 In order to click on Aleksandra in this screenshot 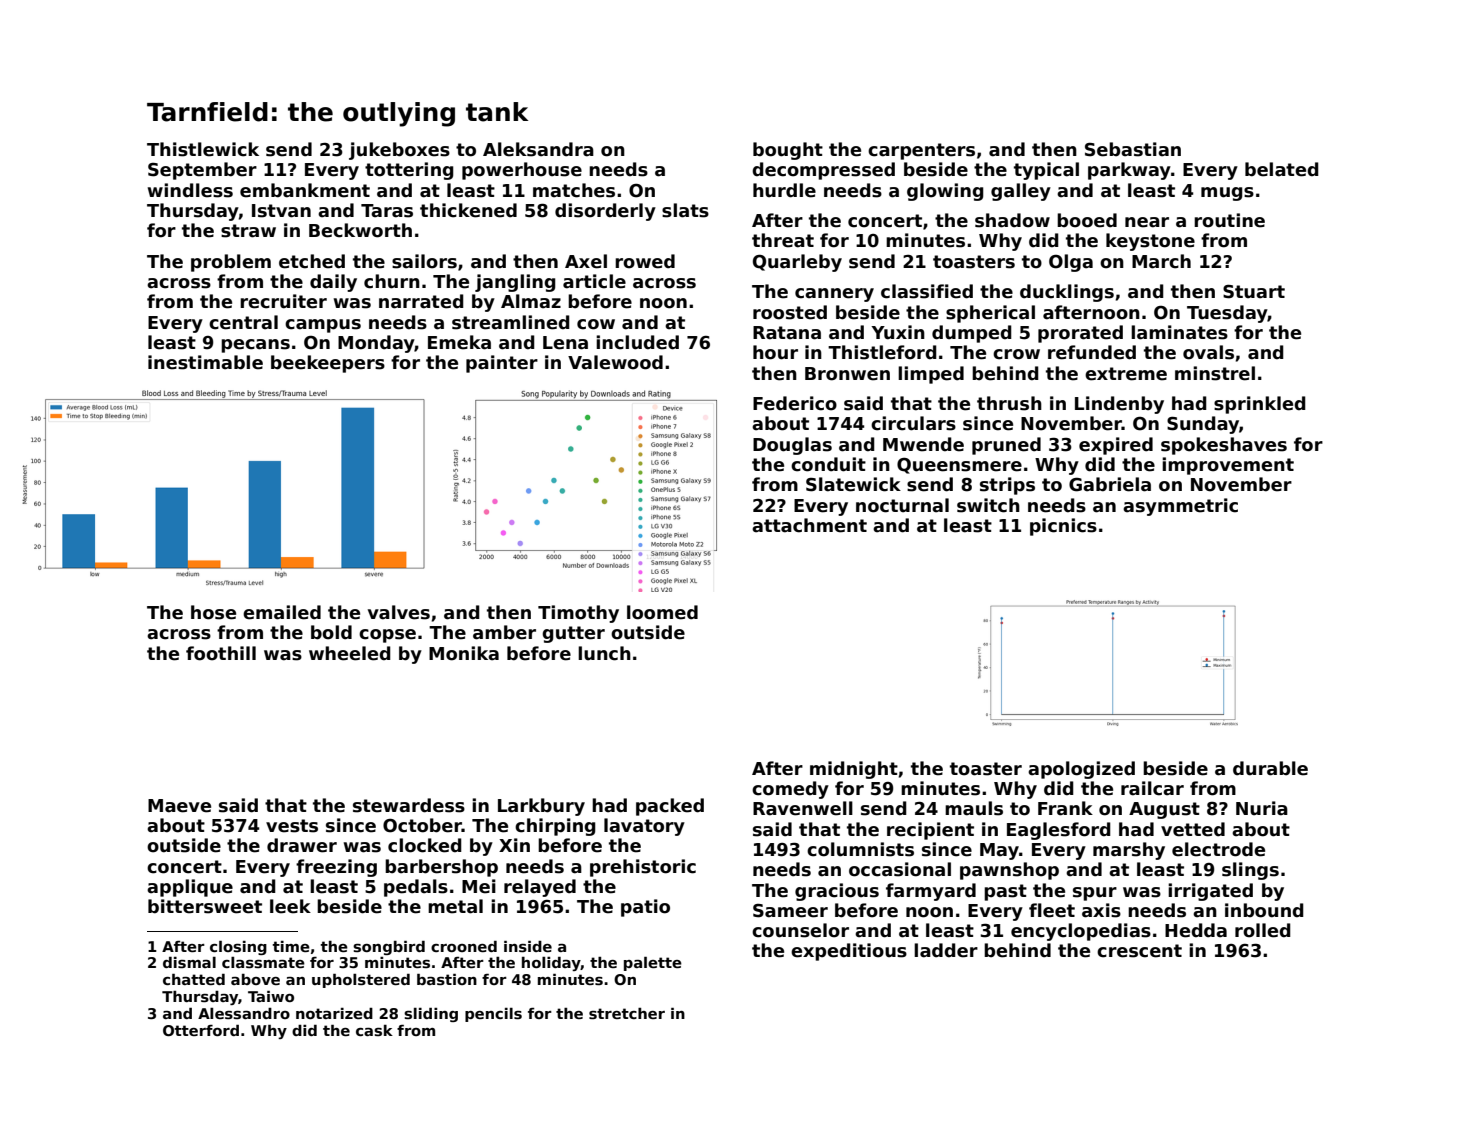, I will do `click(538, 149)`.
